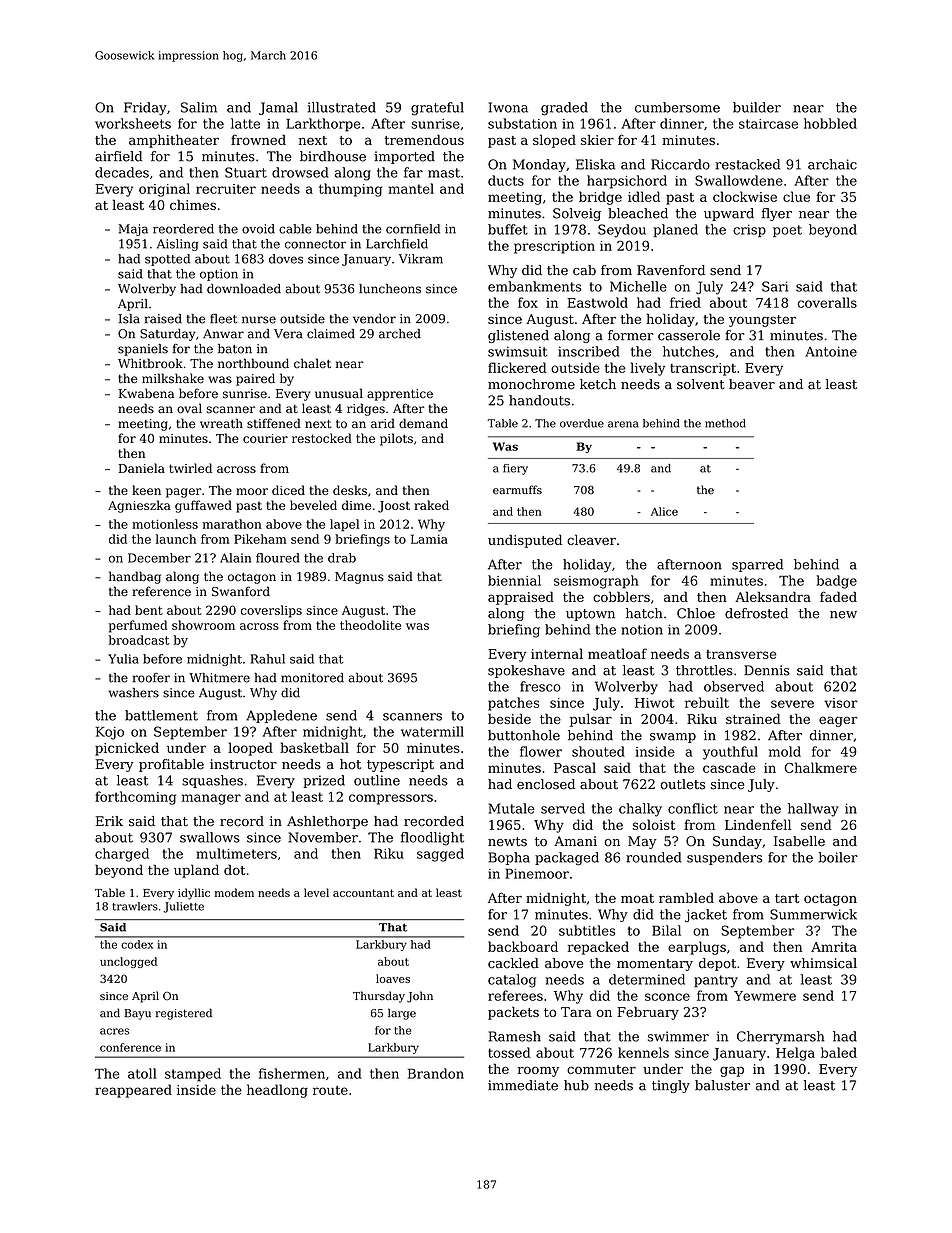  I want to click on crisp, so click(749, 230).
